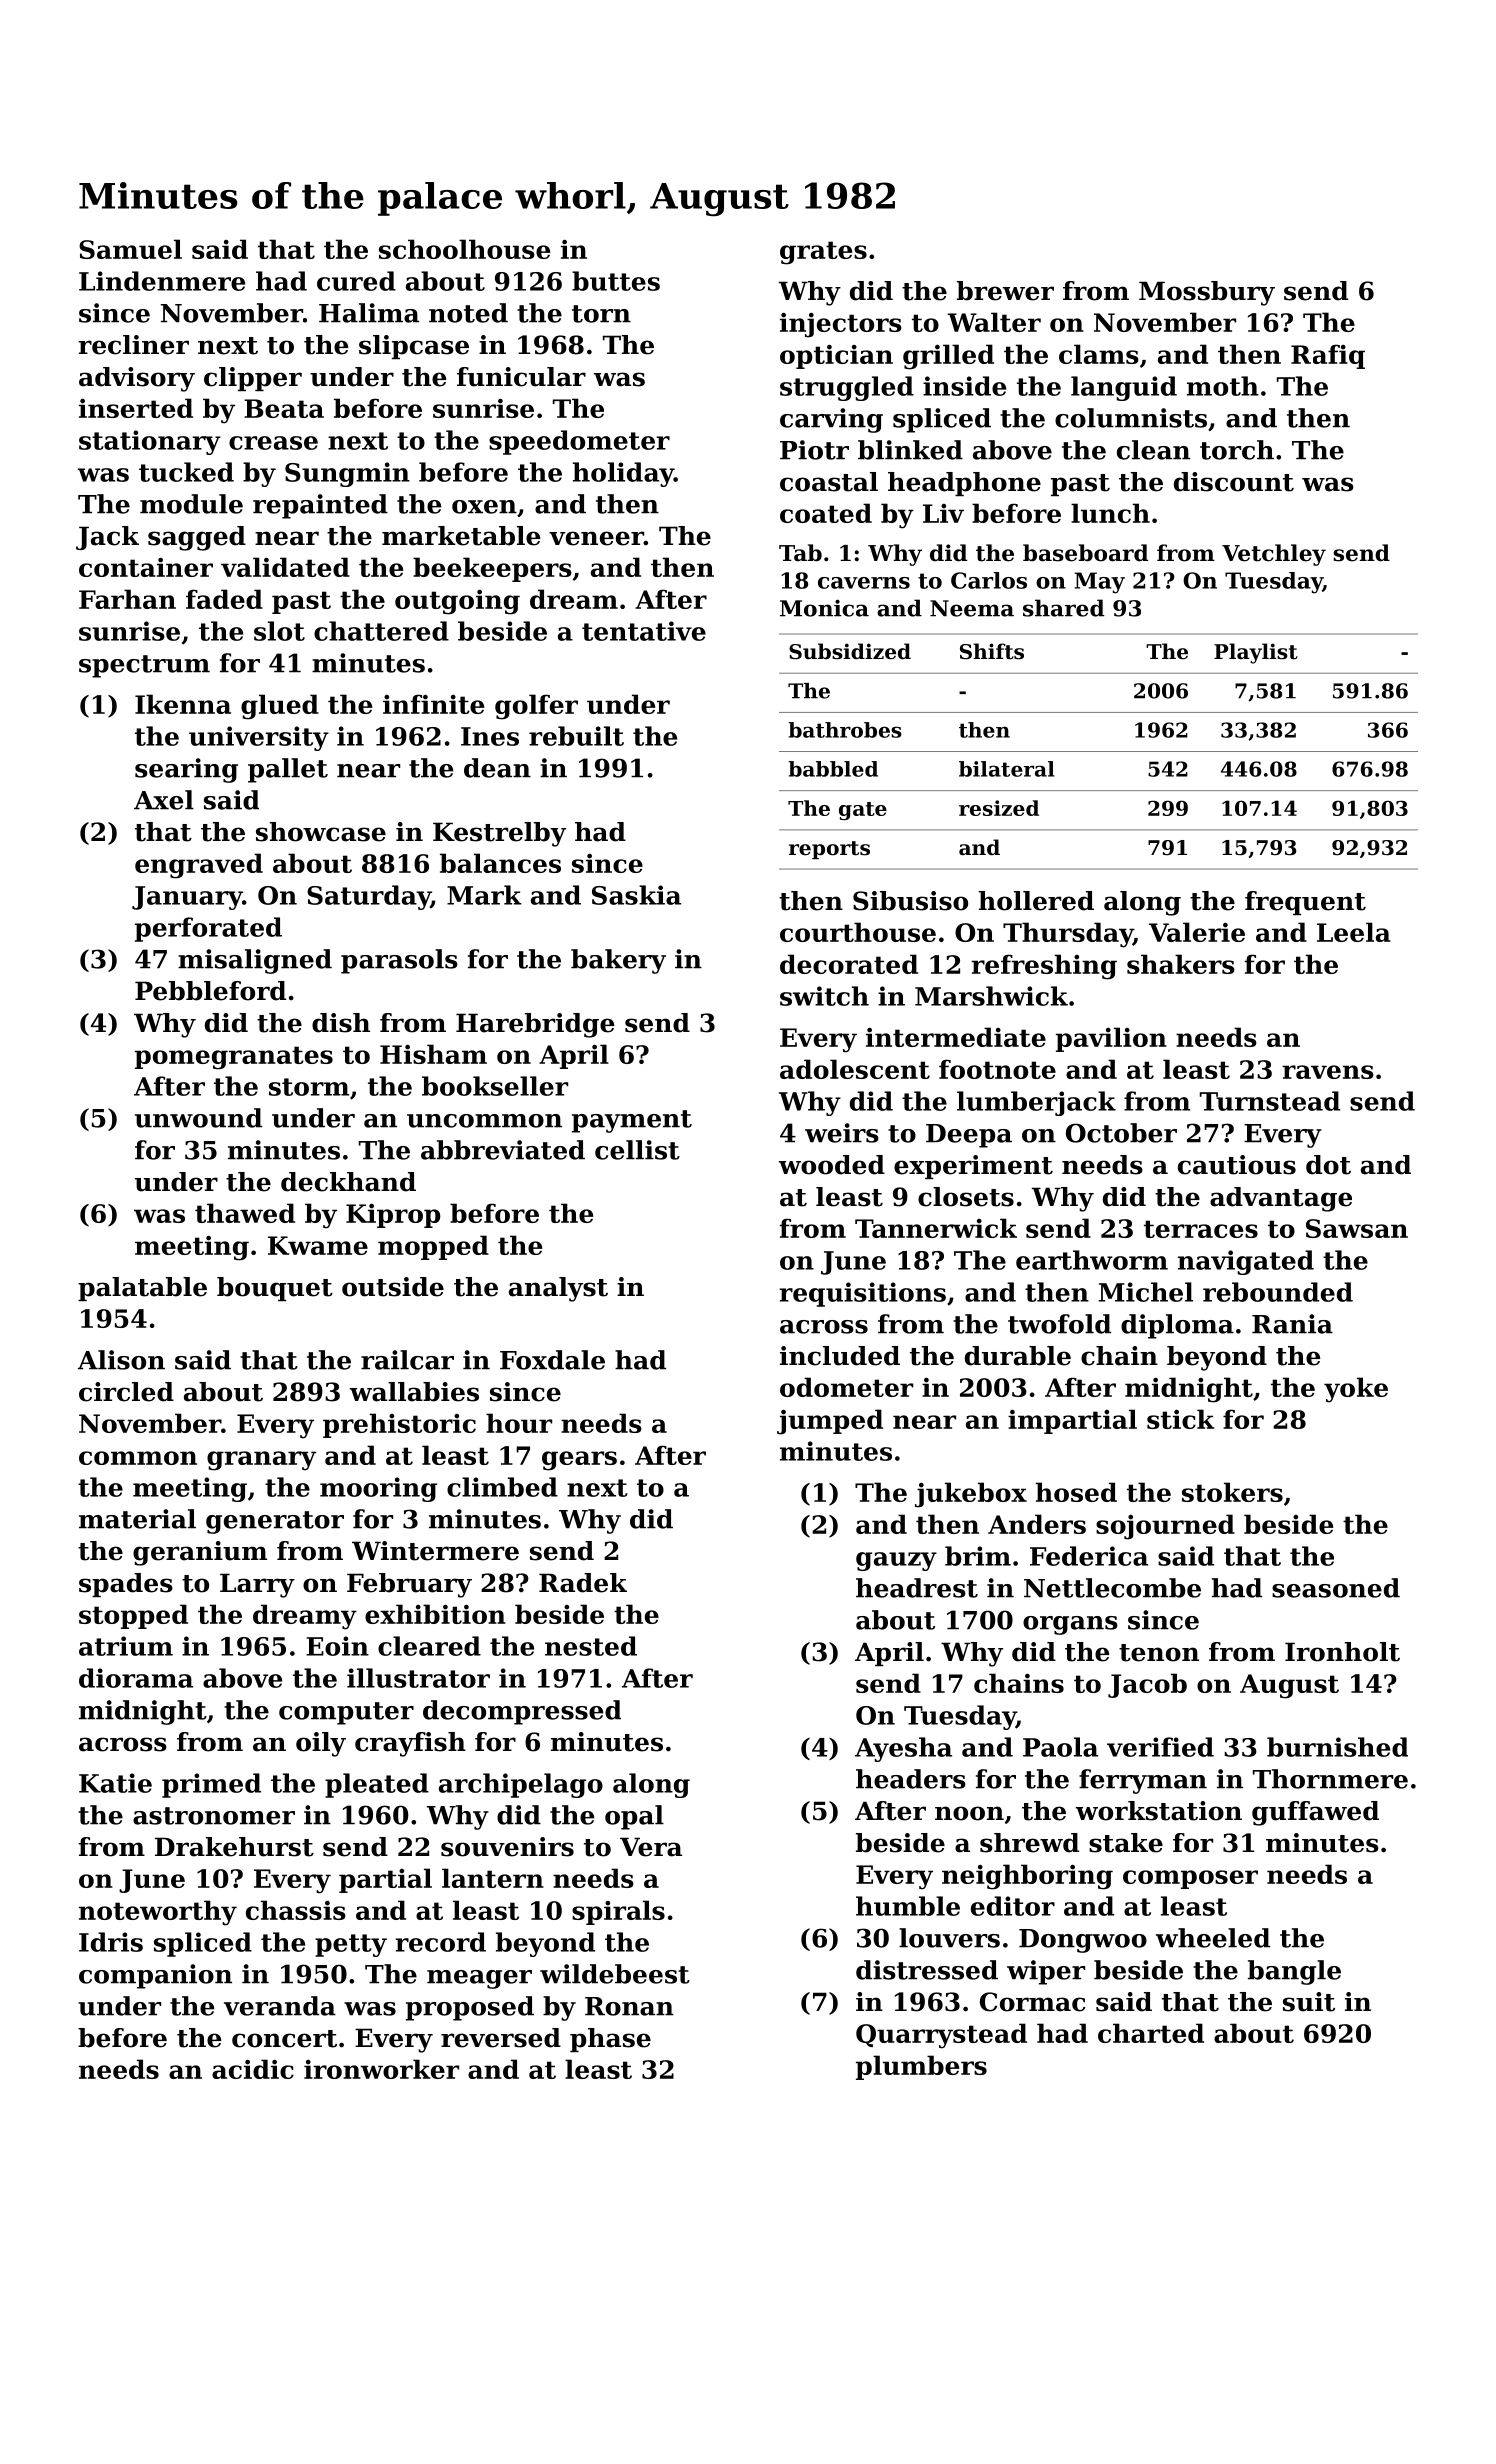 Image resolution: width=1496 pixels, height=2464 pixels. Describe the element at coordinates (142, 1289) in the document. I see `palatable` at that location.
